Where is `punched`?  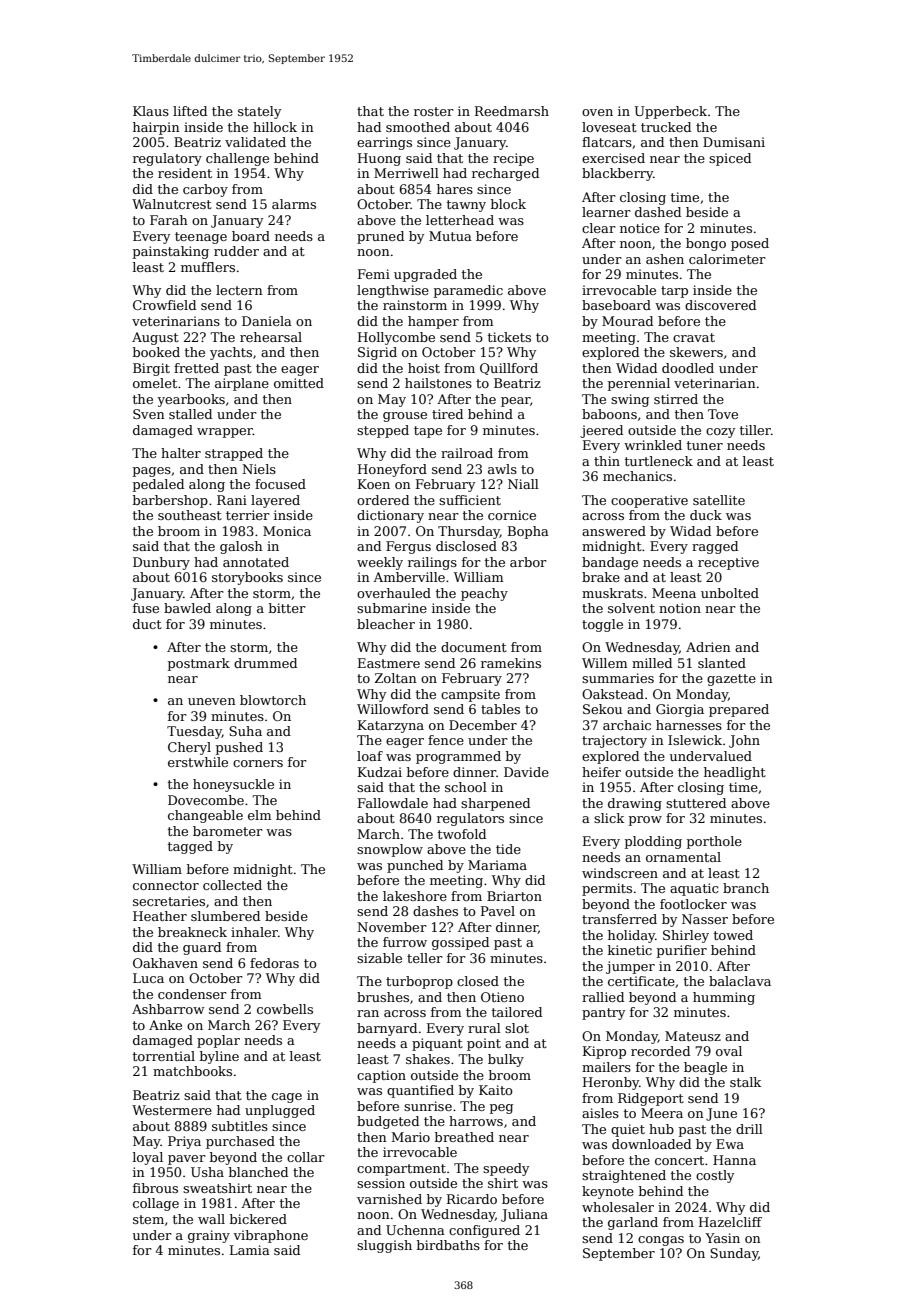 punched is located at coordinates (415, 866).
